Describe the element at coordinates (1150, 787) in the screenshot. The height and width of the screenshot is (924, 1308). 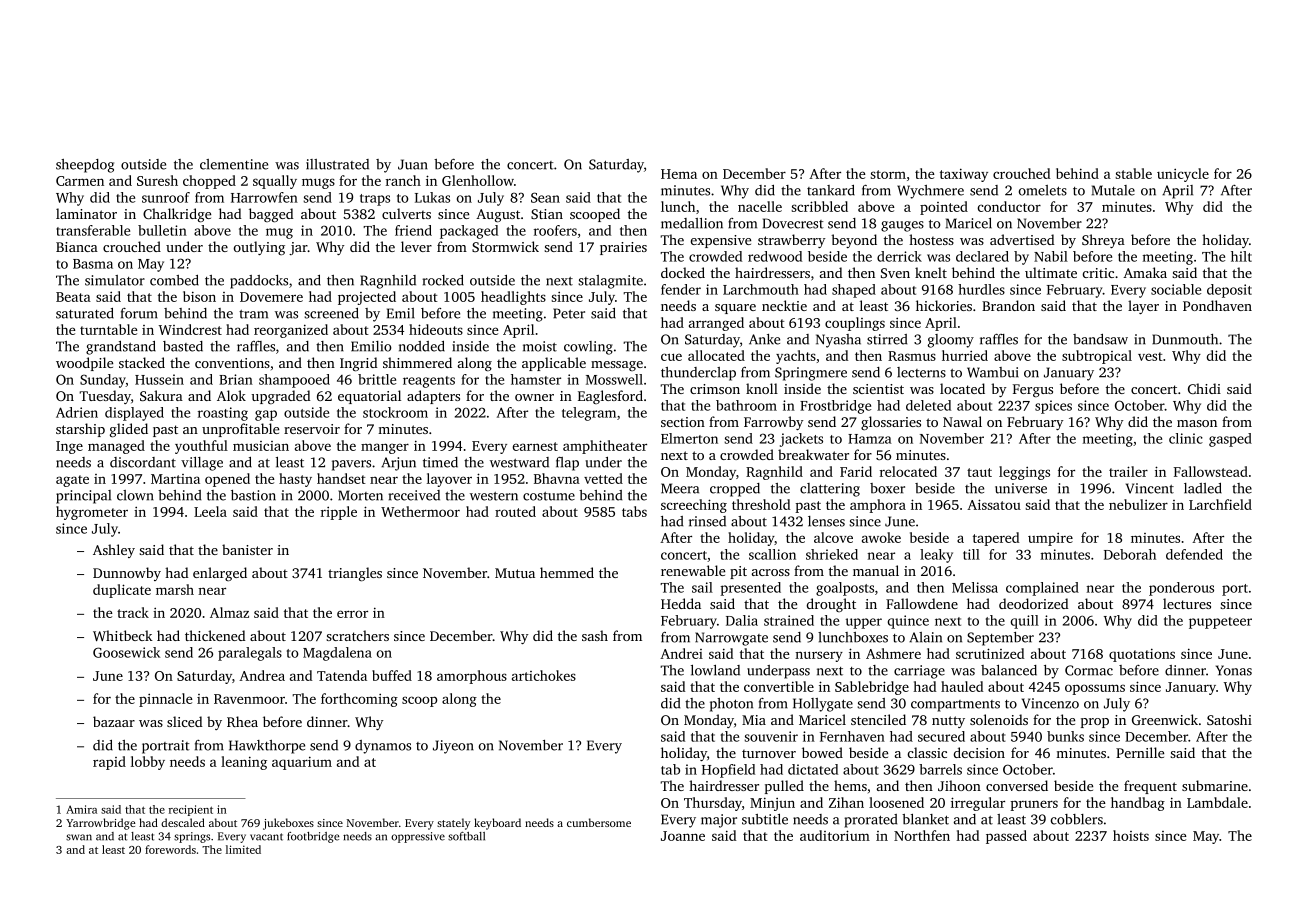
I see `frequent` at that location.
